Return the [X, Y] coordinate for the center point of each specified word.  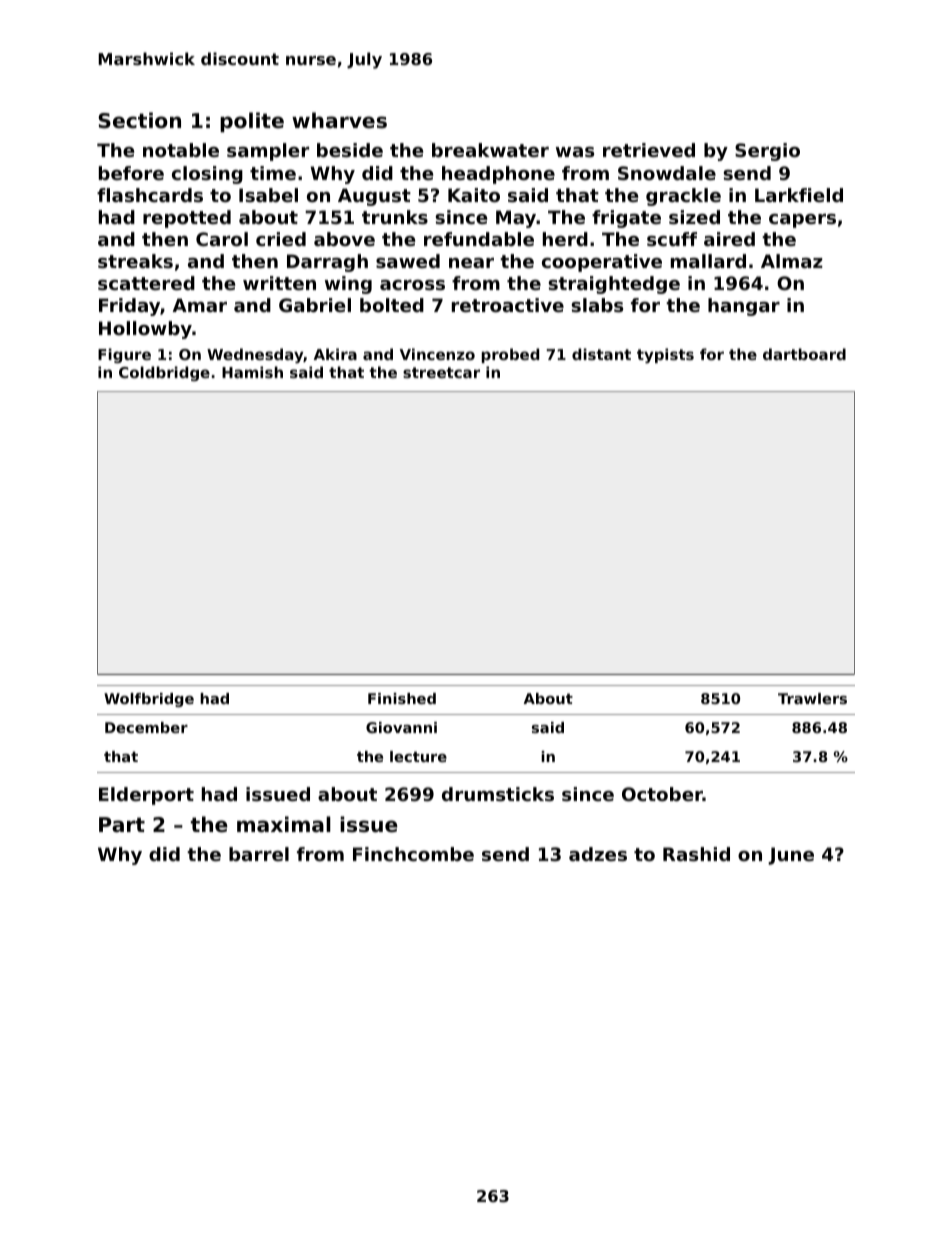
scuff [672, 239]
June [791, 856]
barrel [259, 854]
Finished [402, 698]
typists [665, 355]
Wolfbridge [149, 700]
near [471, 263]
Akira [335, 354]
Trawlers [812, 698]
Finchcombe [413, 854]
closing [207, 175]
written [279, 283]
